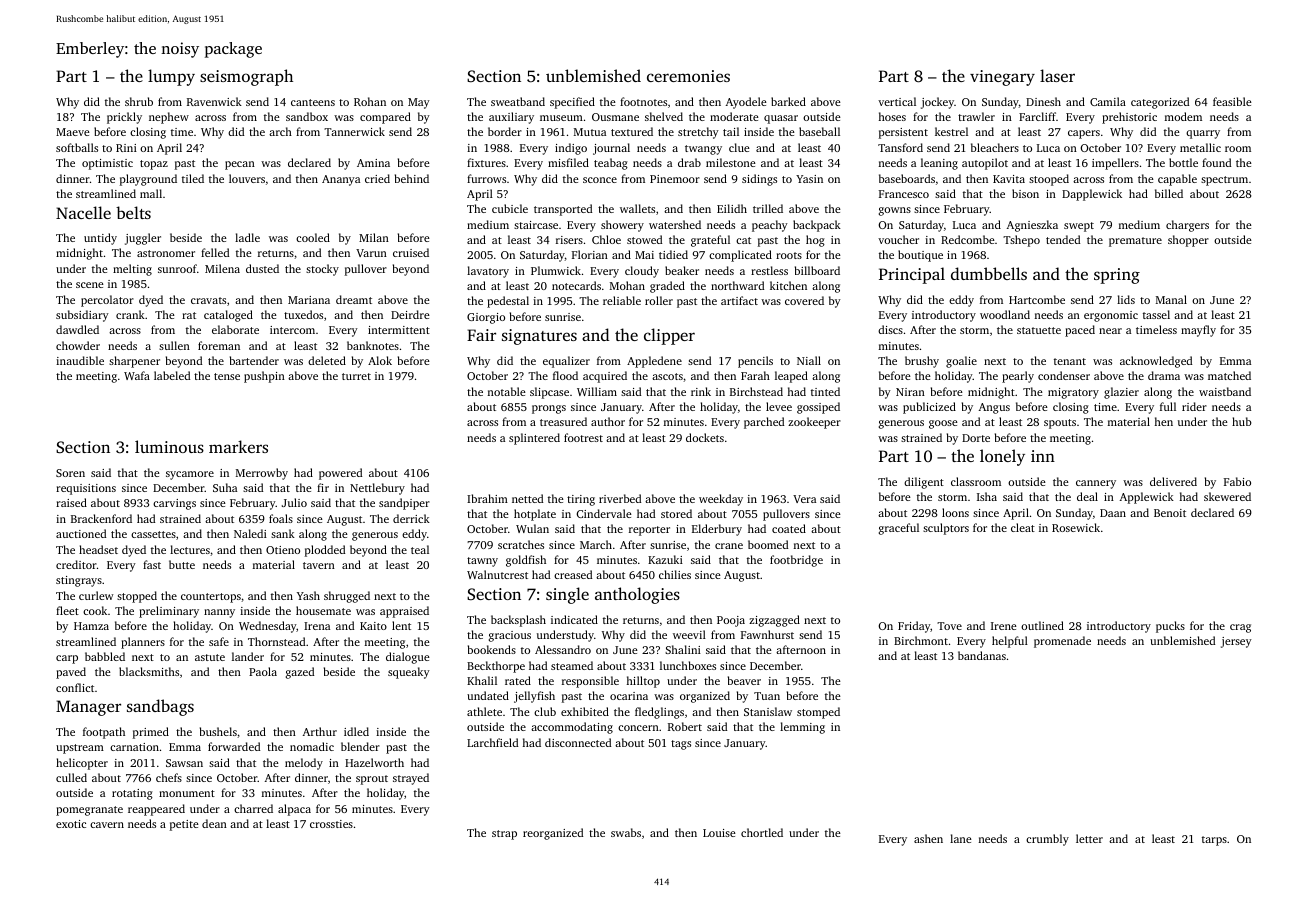 This document has height=924, width=1308. What do you see at coordinates (721, 500) in the document?
I see `weekday` at bounding box center [721, 500].
